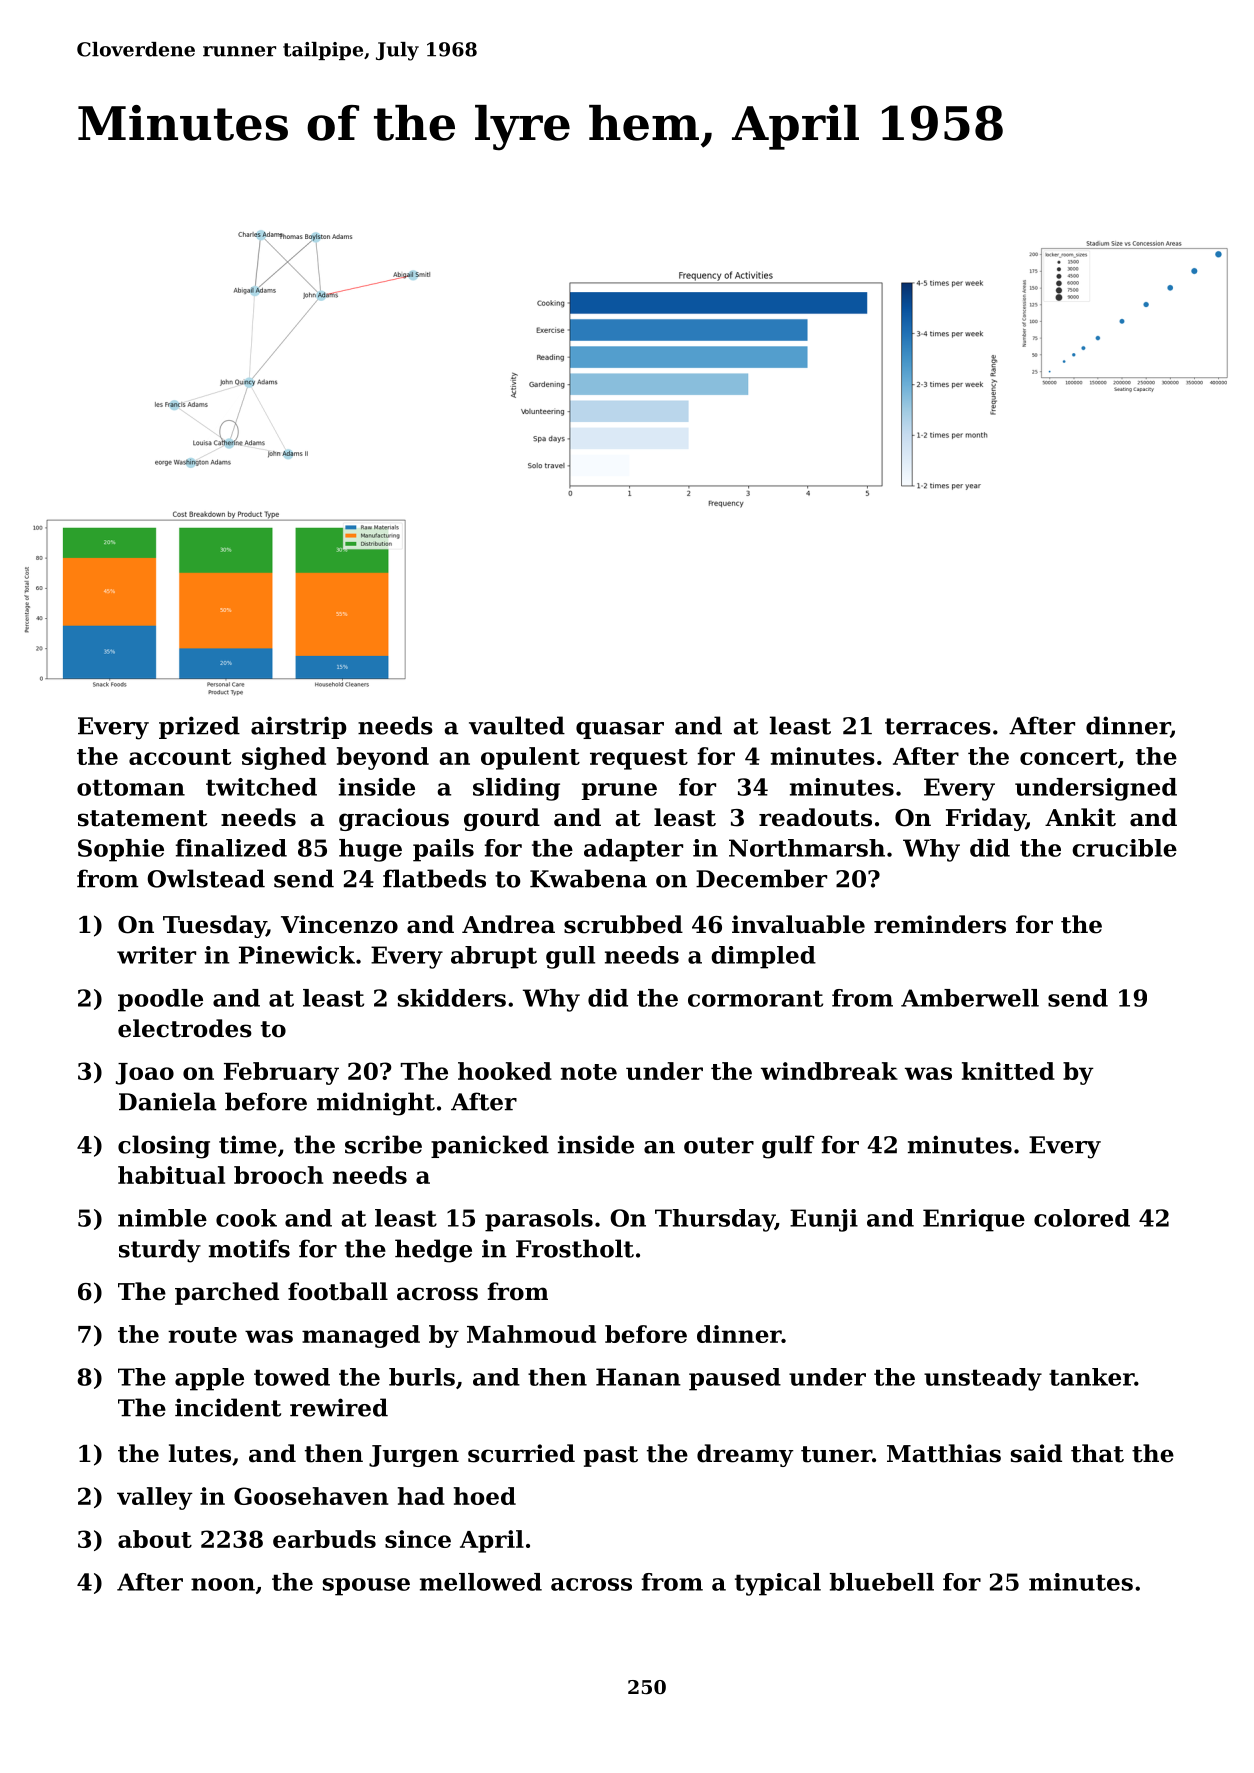  What do you see at coordinates (338, 1291) in the screenshot?
I see `football` at bounding box center [338, 1291].
